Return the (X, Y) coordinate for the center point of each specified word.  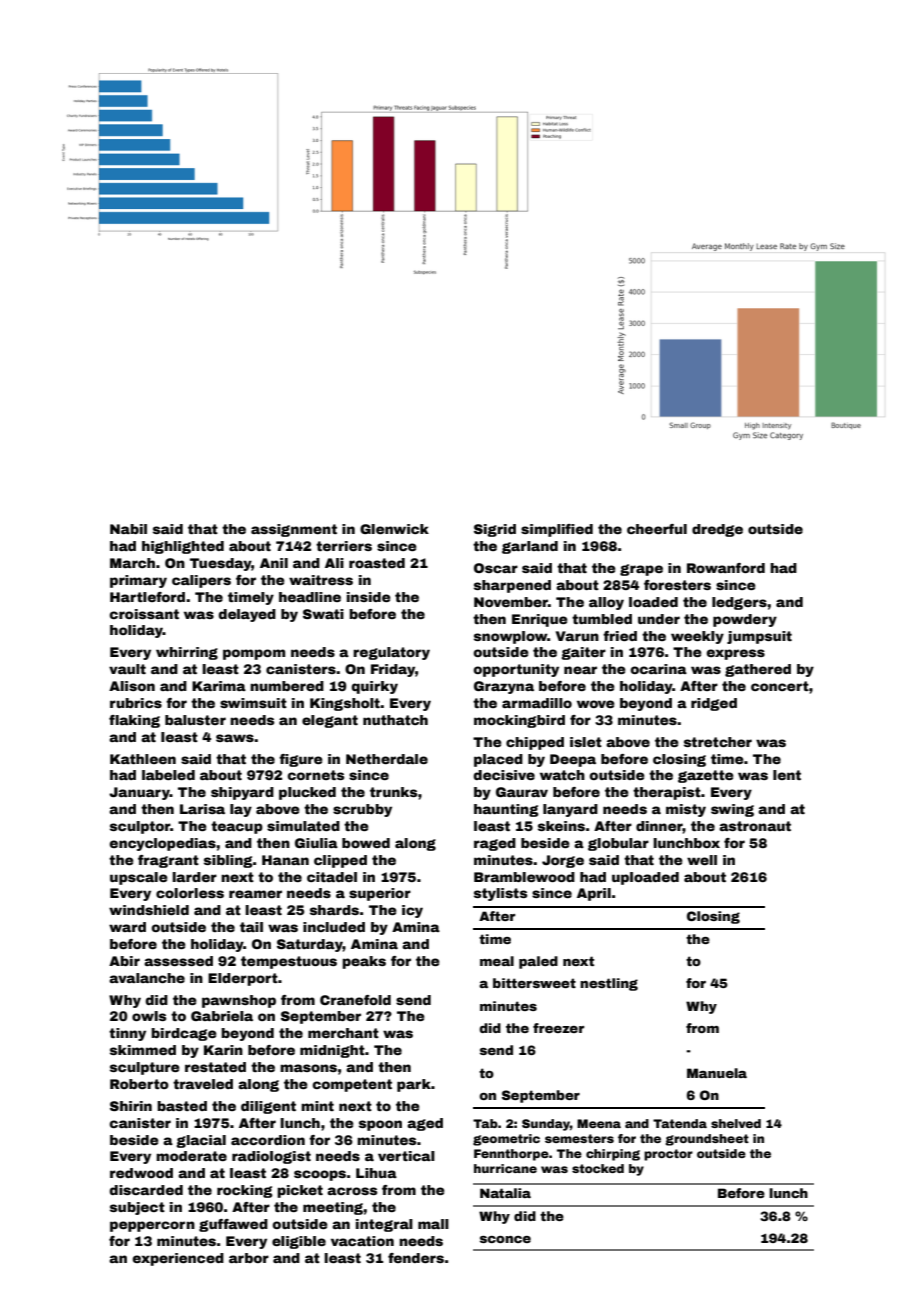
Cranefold (355, 1000)
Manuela (717, 1073)
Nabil (128, 529)
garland (530, 547)
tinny (127, 1034)
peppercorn (152, 1226)
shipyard (242, 793)
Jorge (563, 861)
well (702, 860)
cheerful (657, 529)
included (334, 927)
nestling (609, 984)
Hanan (285, 860)
